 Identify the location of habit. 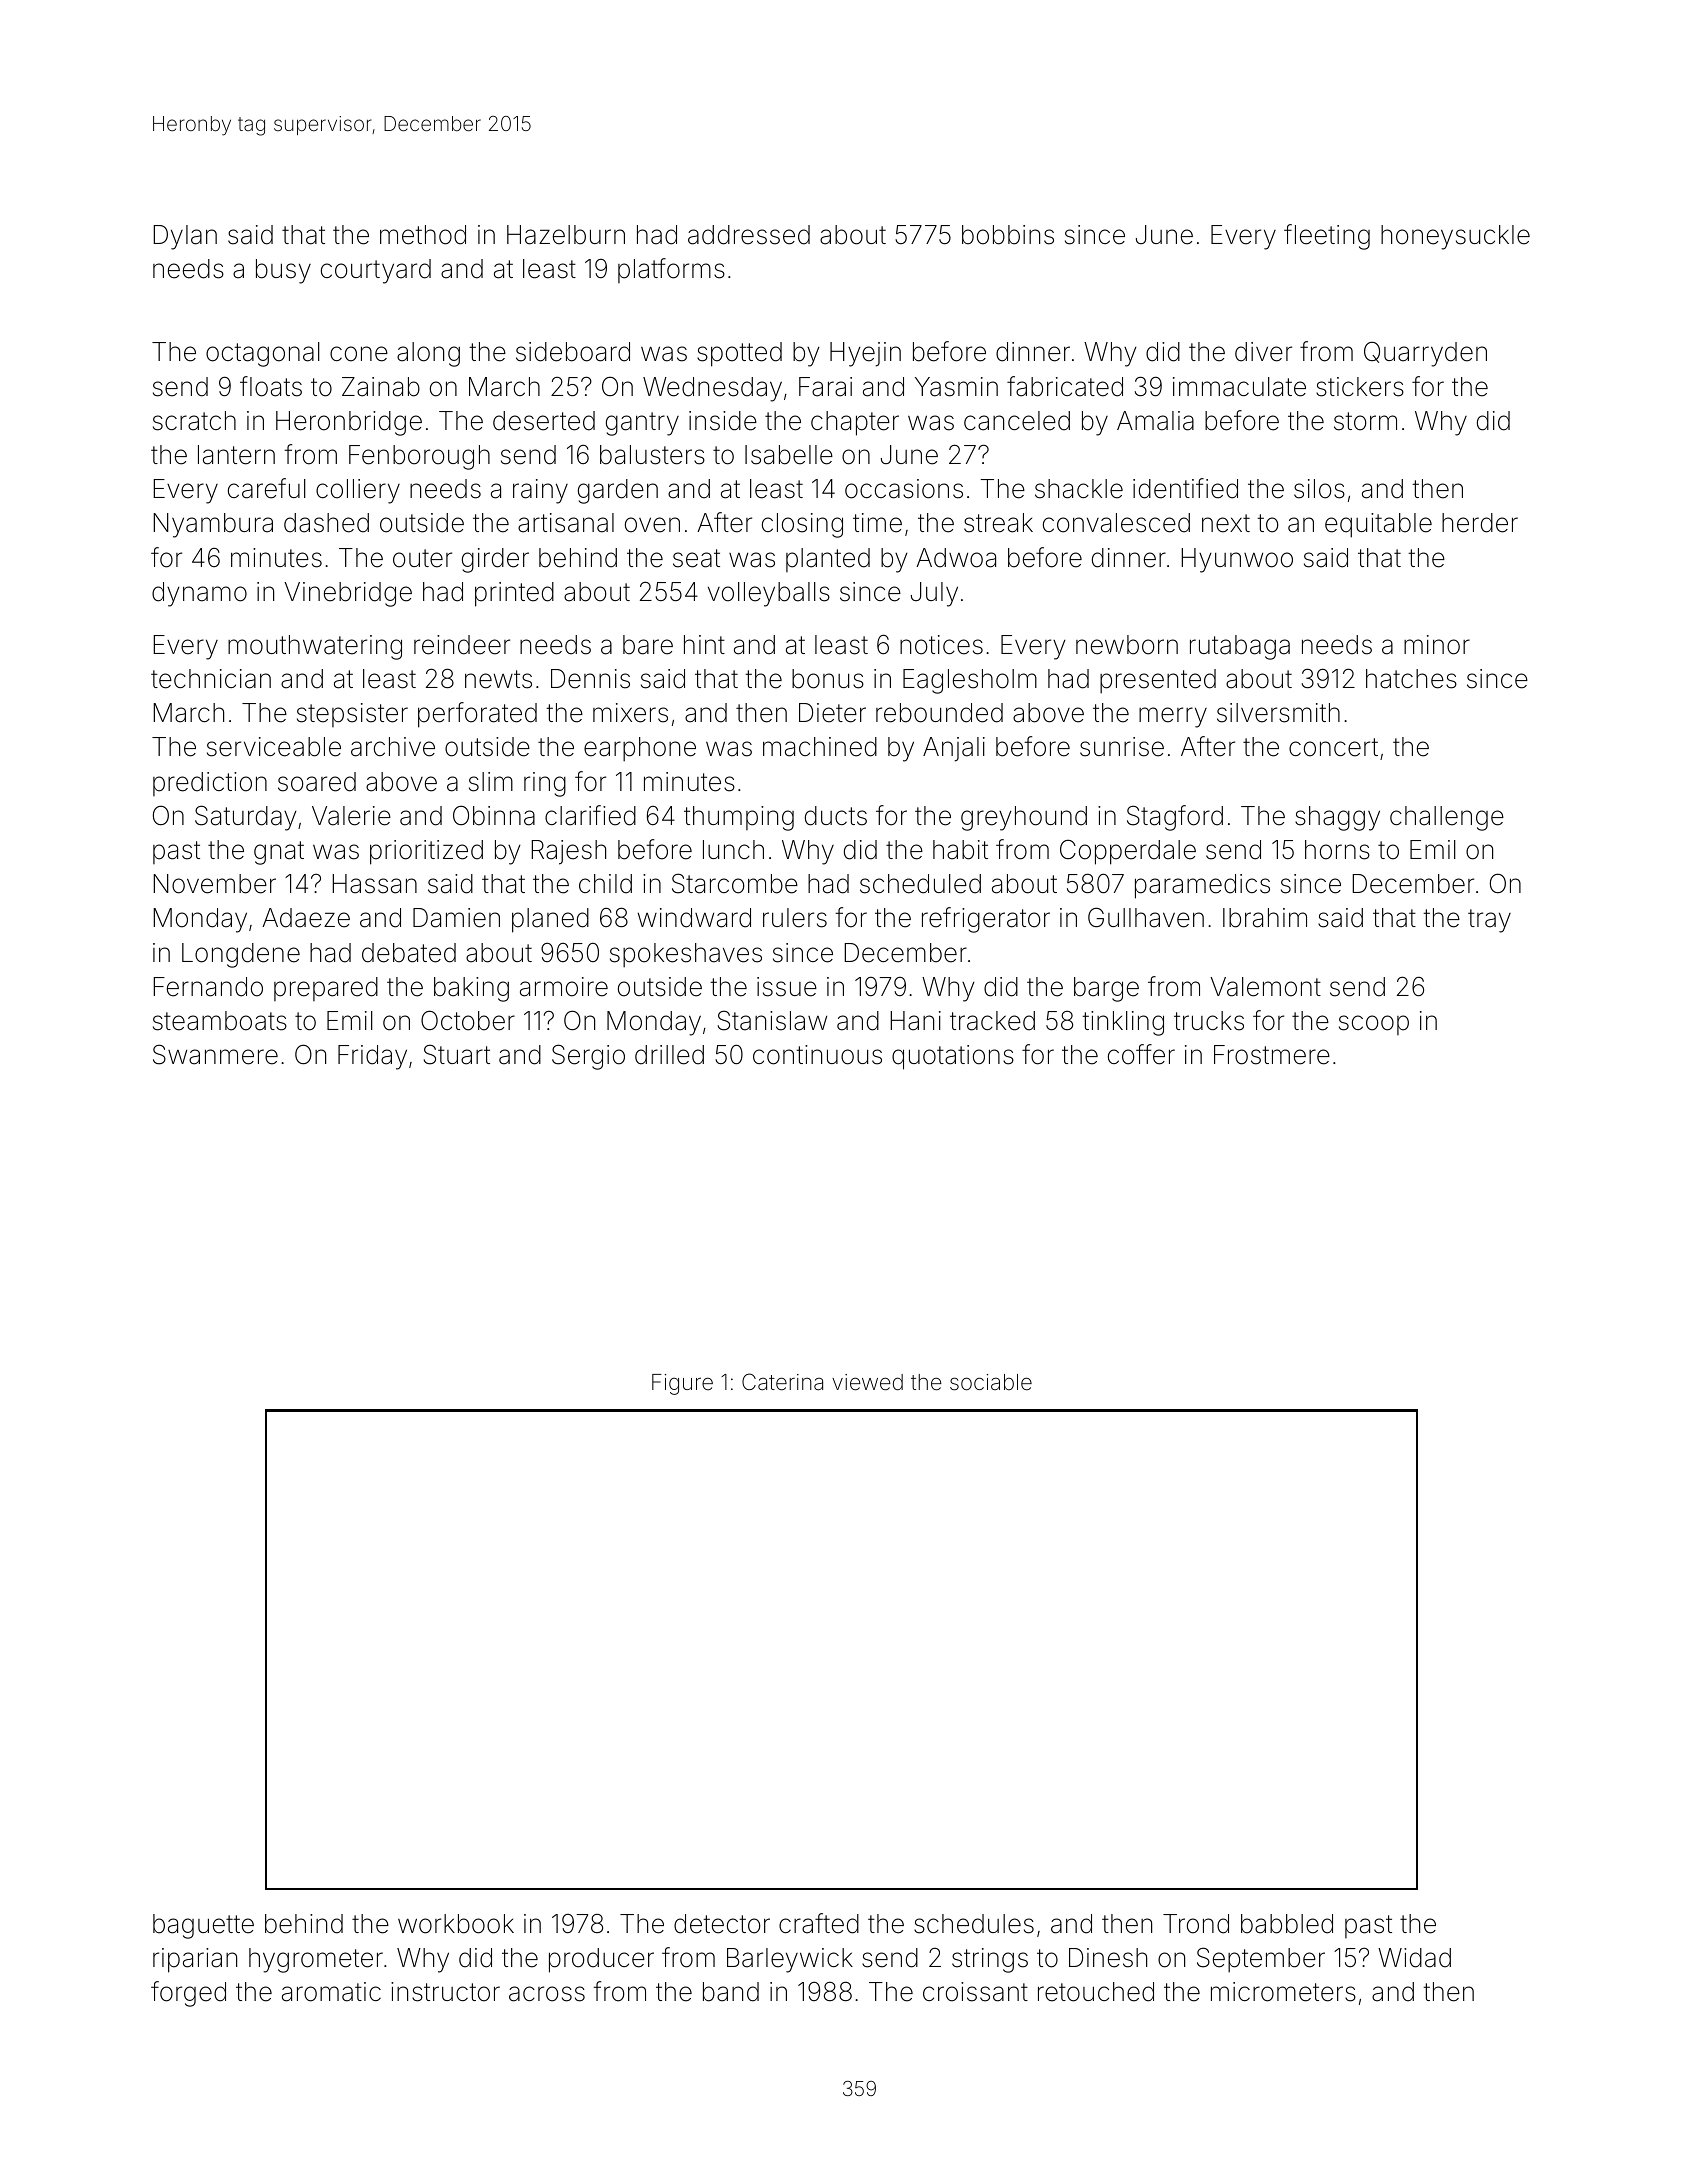
(960, 850).
